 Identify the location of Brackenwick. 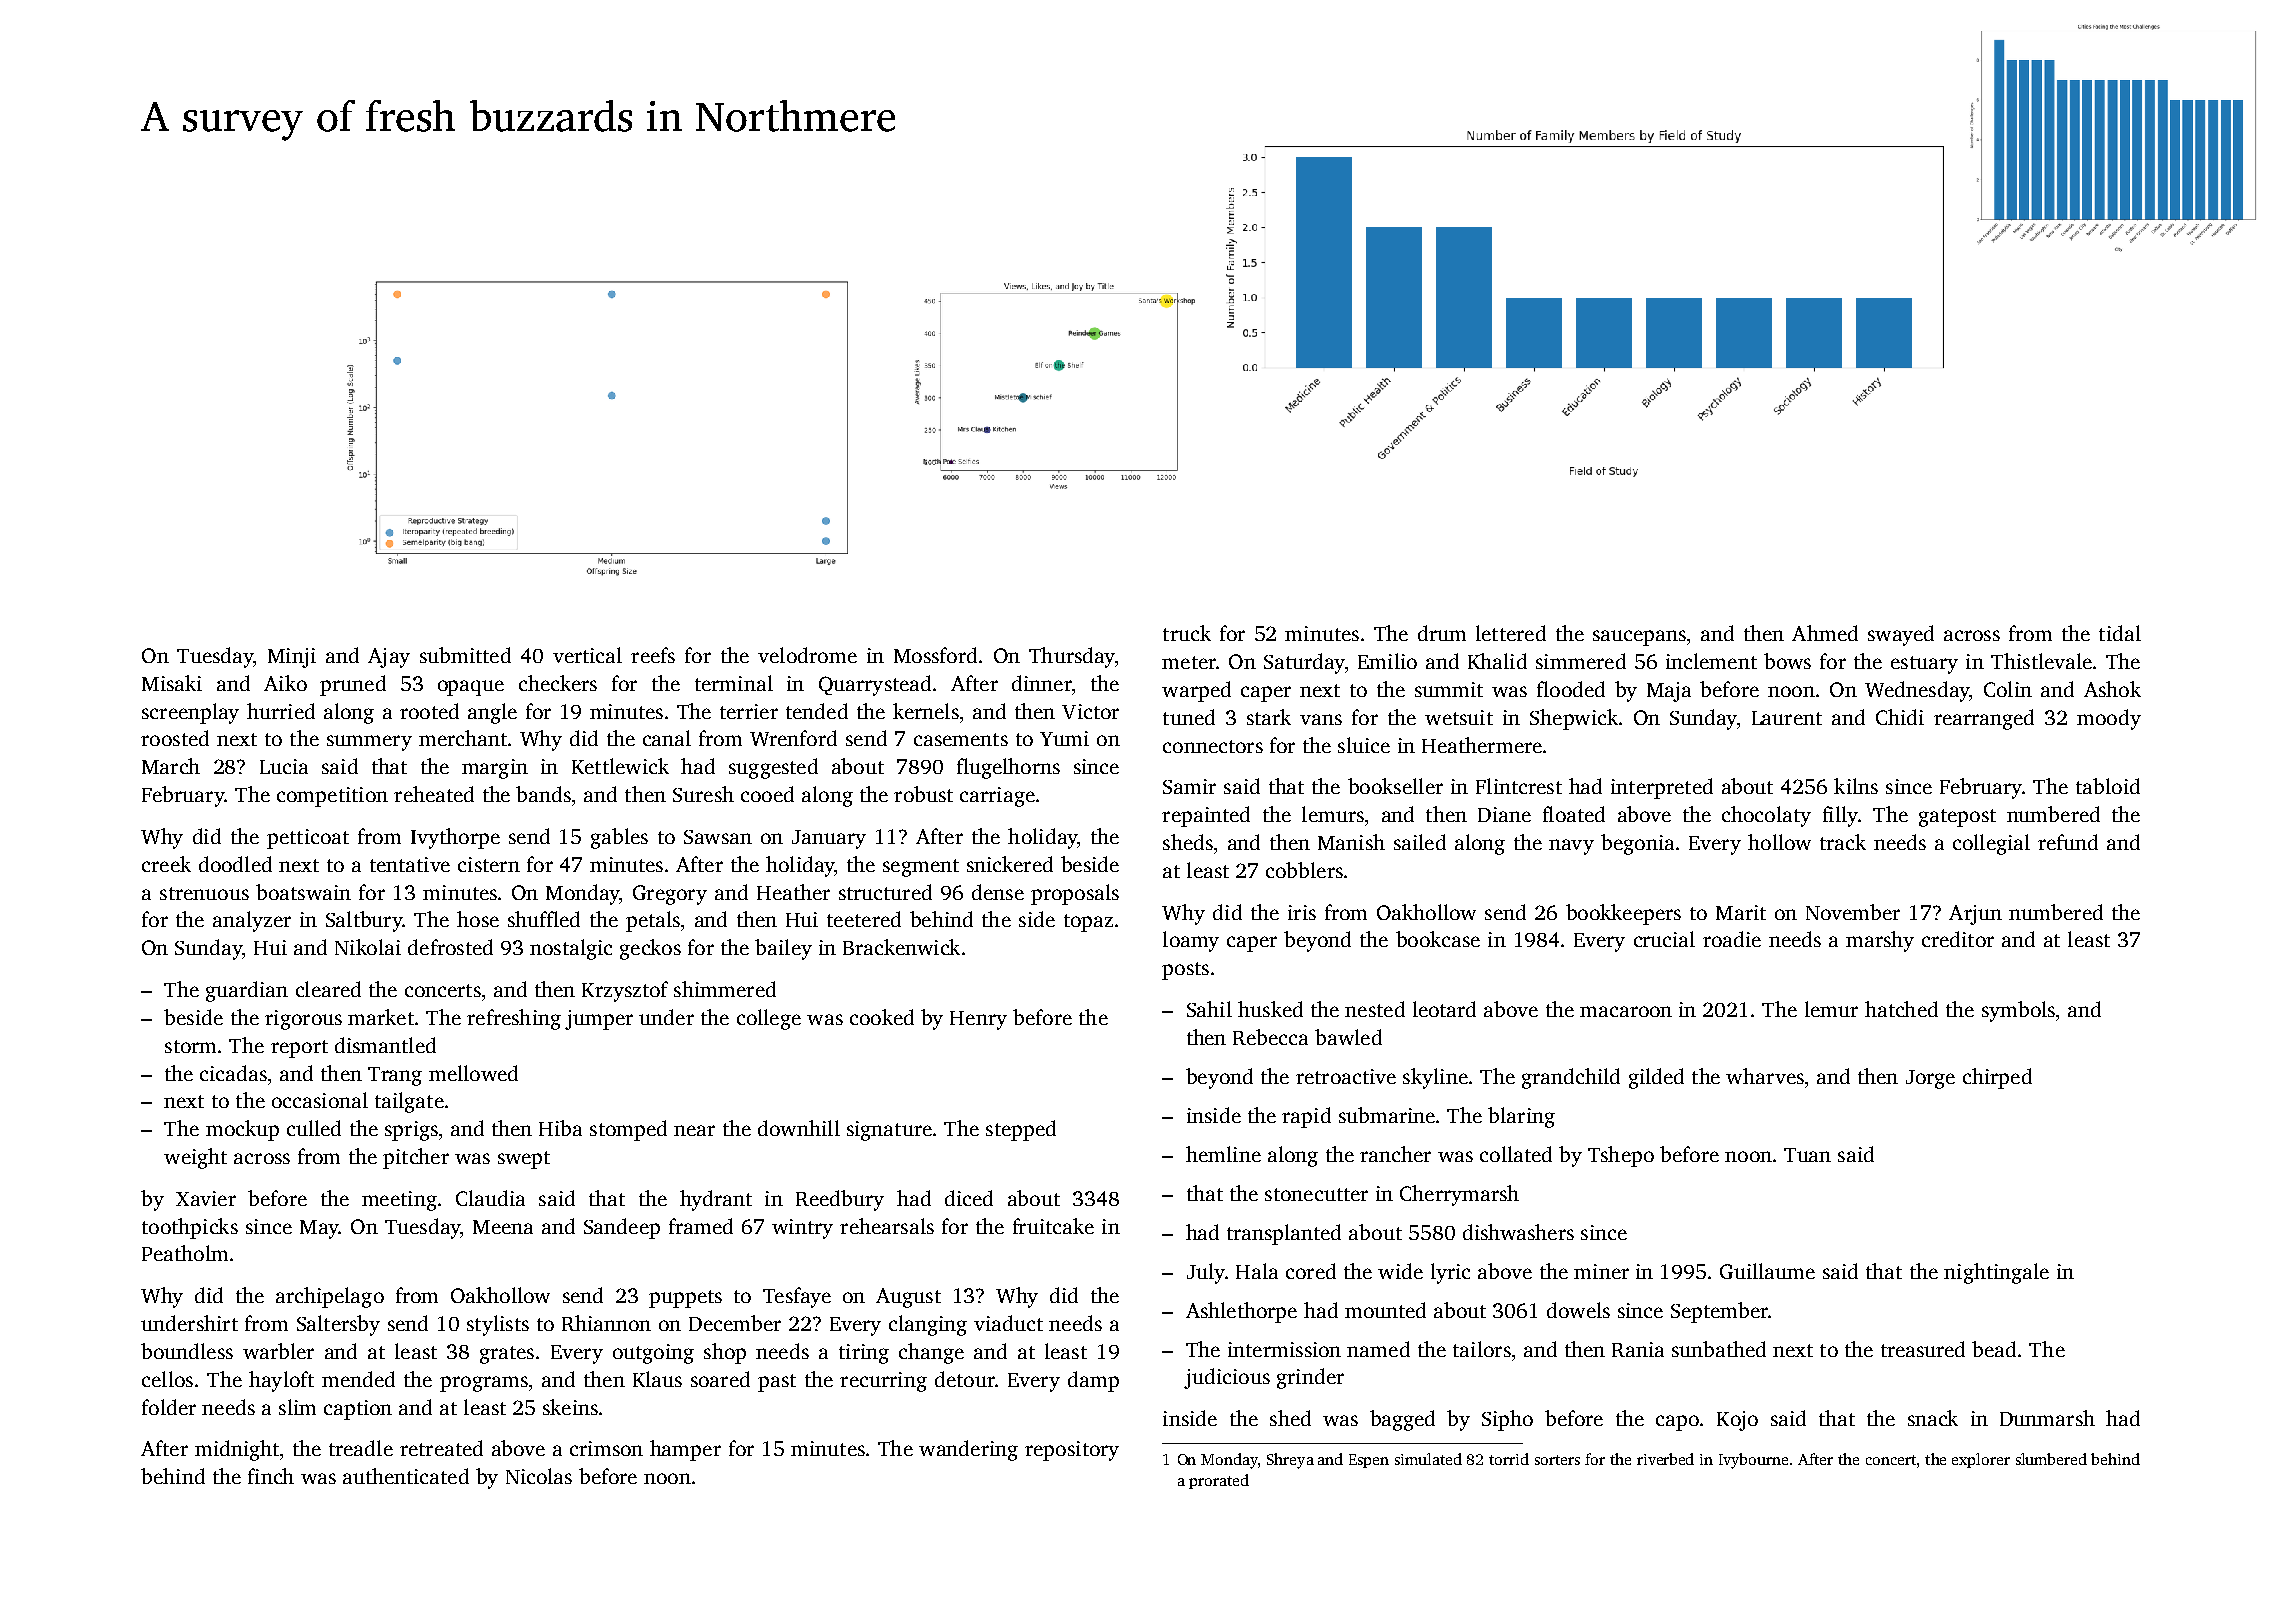
(901, 947).
